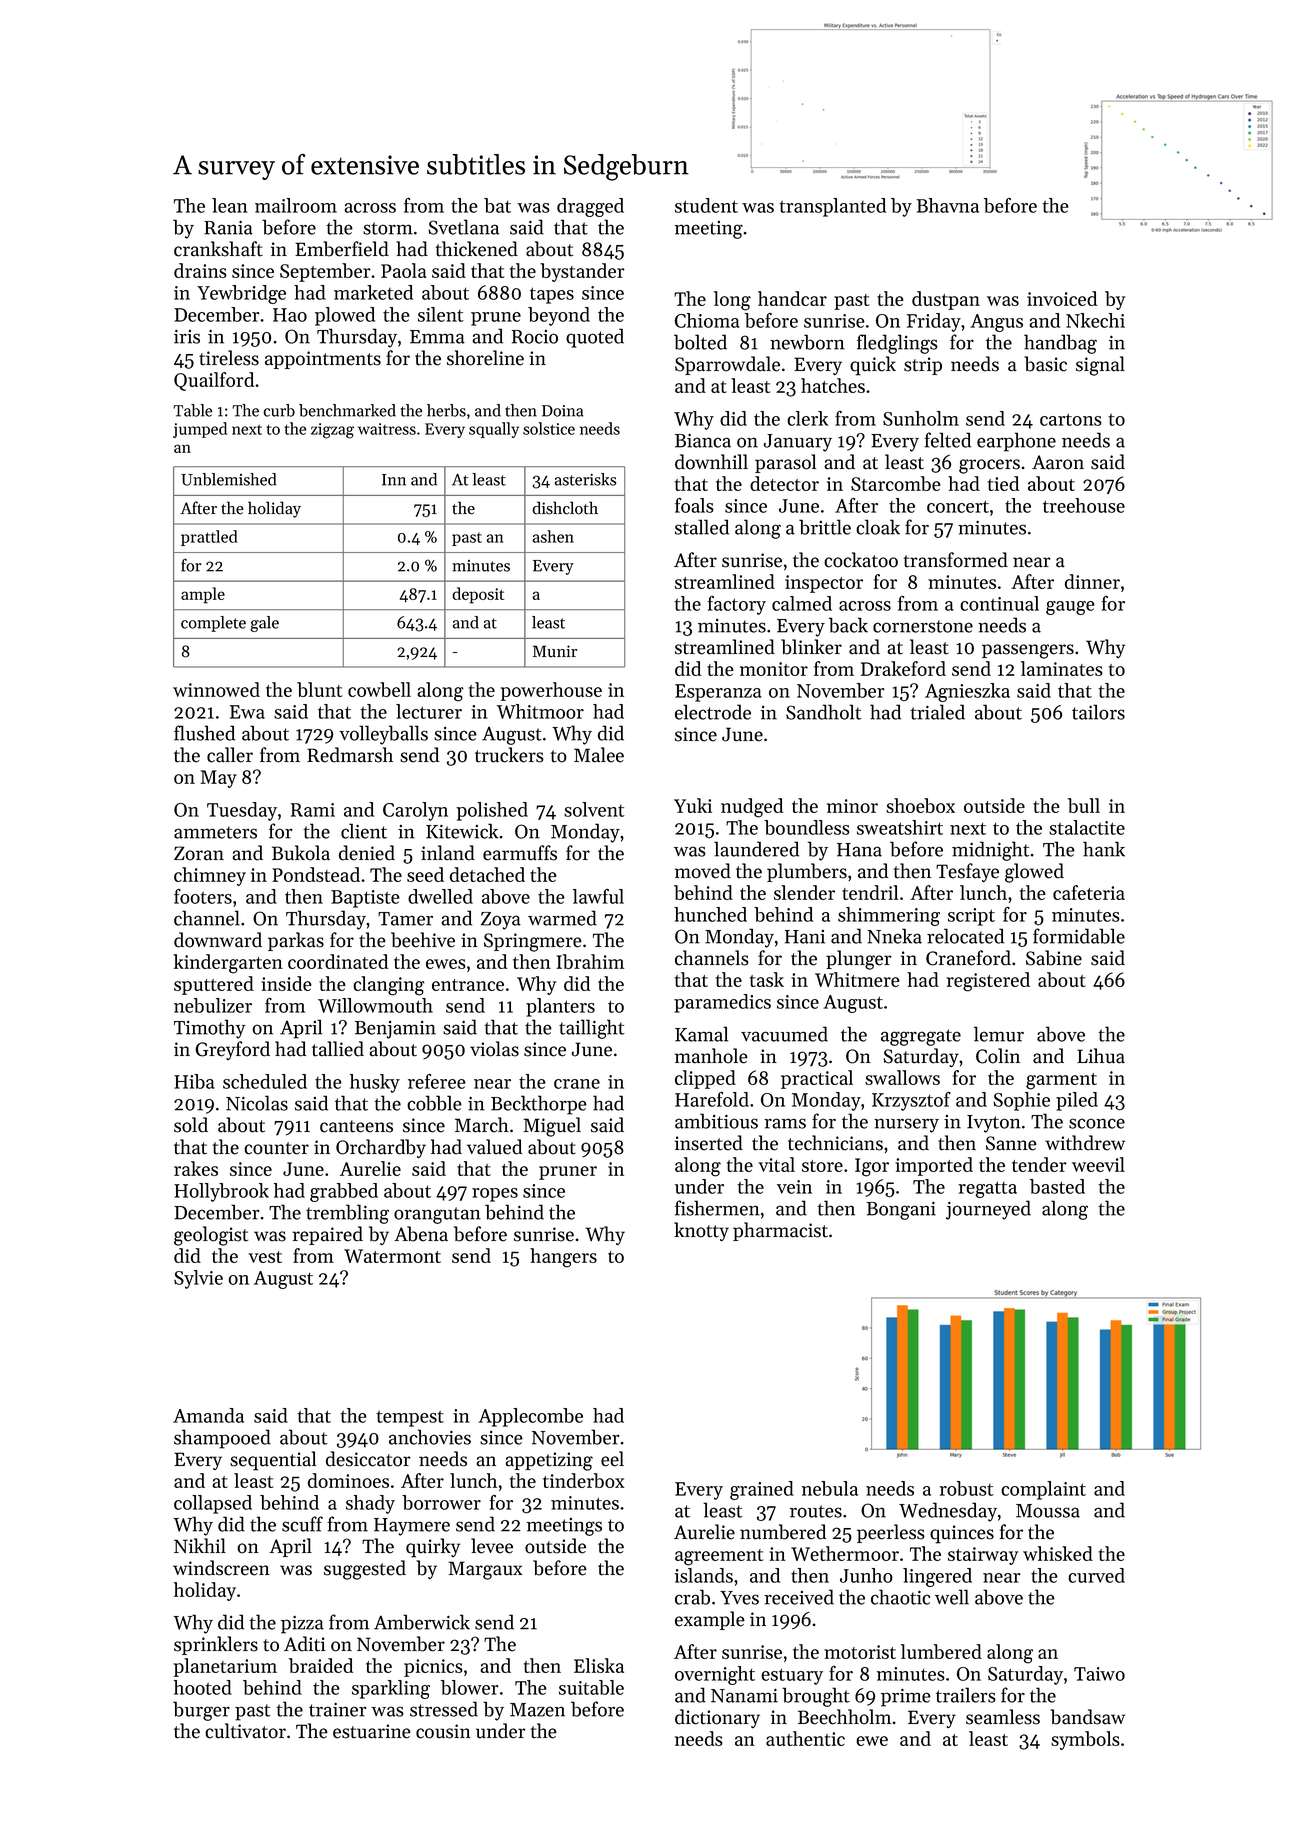  I want to click on robust, so click(966, 1488).
